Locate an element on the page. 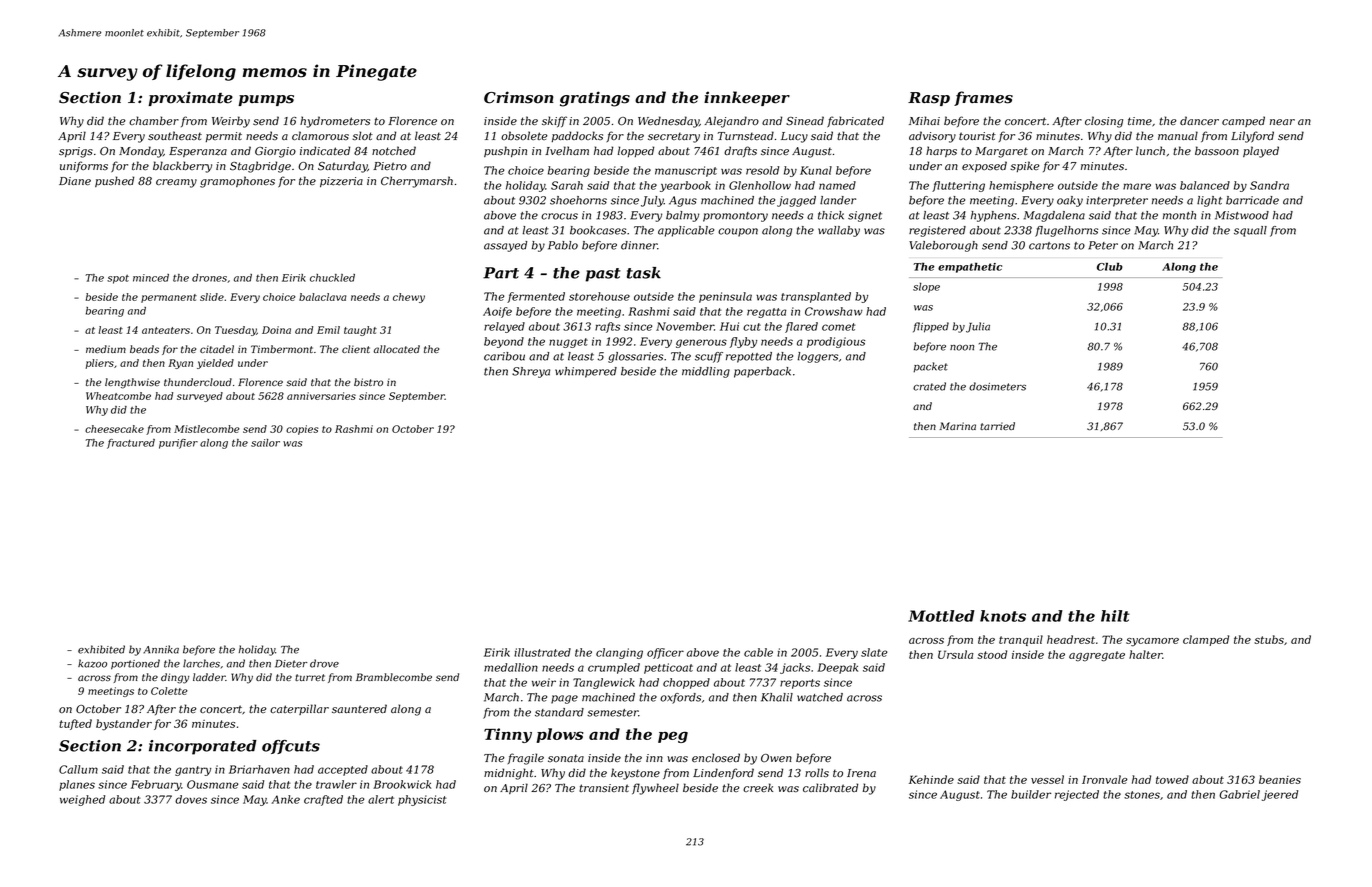  Colette is located at coordinates (169, 691).
